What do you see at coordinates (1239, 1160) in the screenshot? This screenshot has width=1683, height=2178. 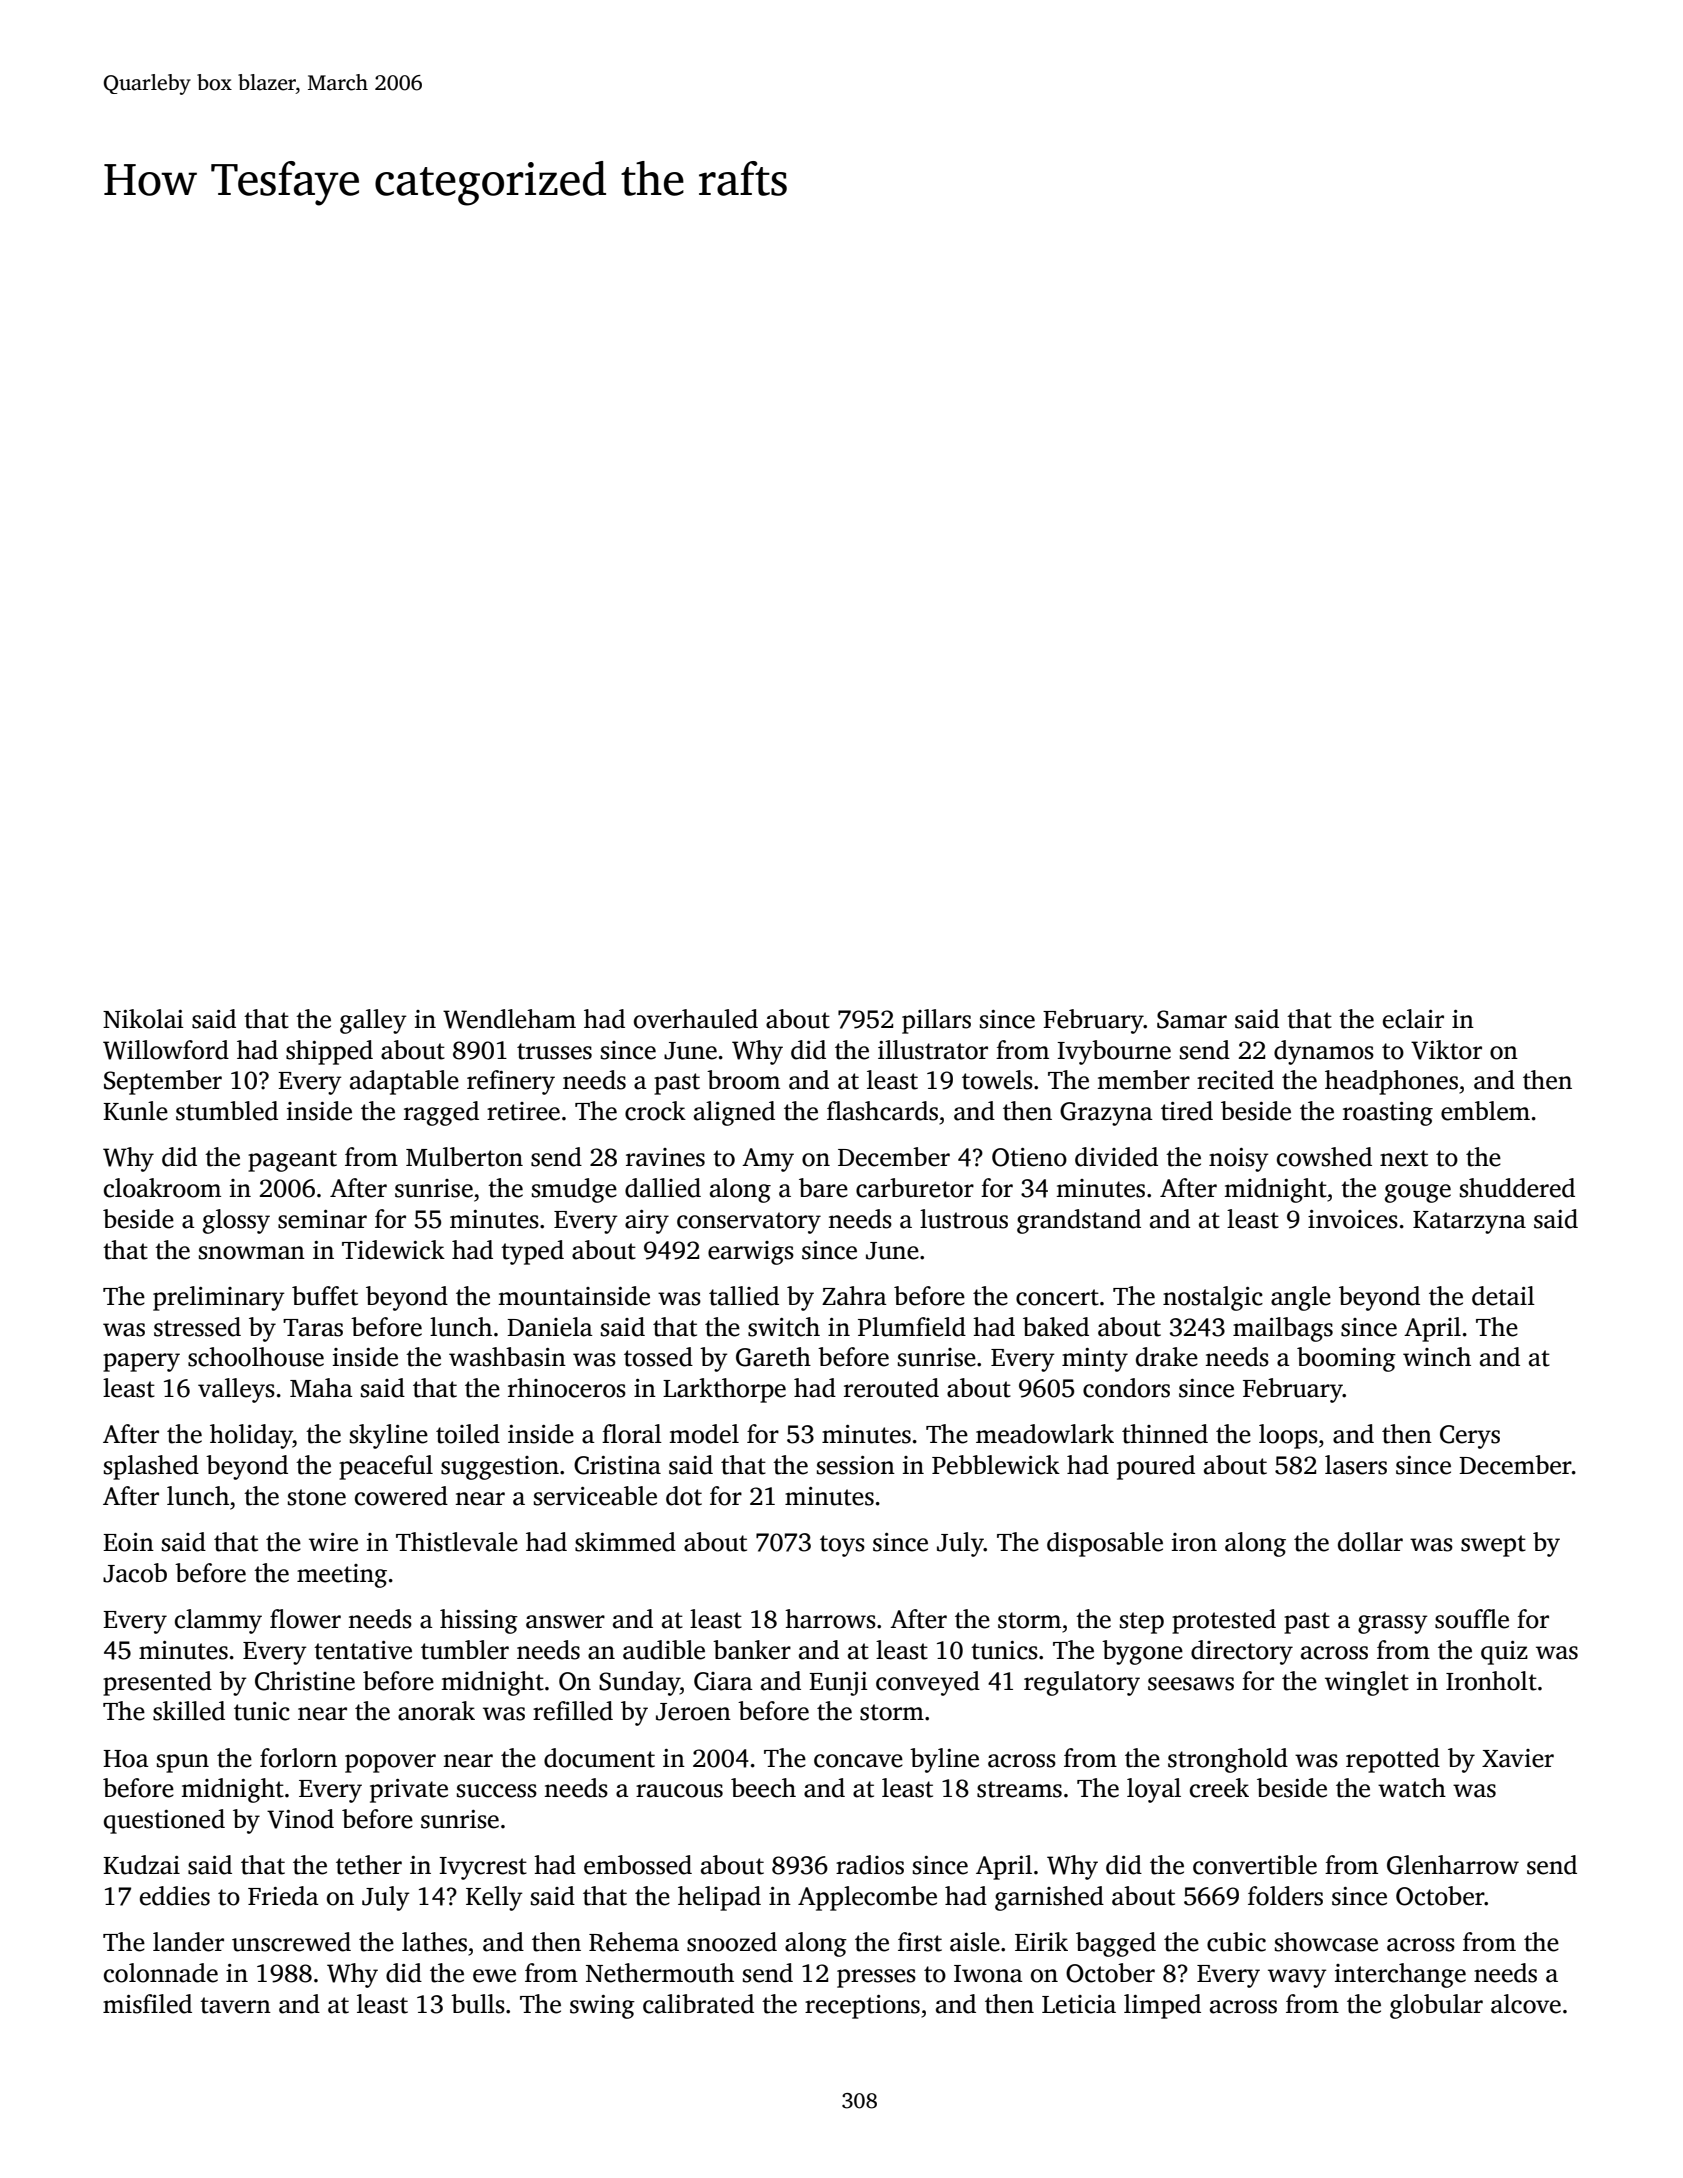 I see `noisy` at bounding box center [1239, 1160].
